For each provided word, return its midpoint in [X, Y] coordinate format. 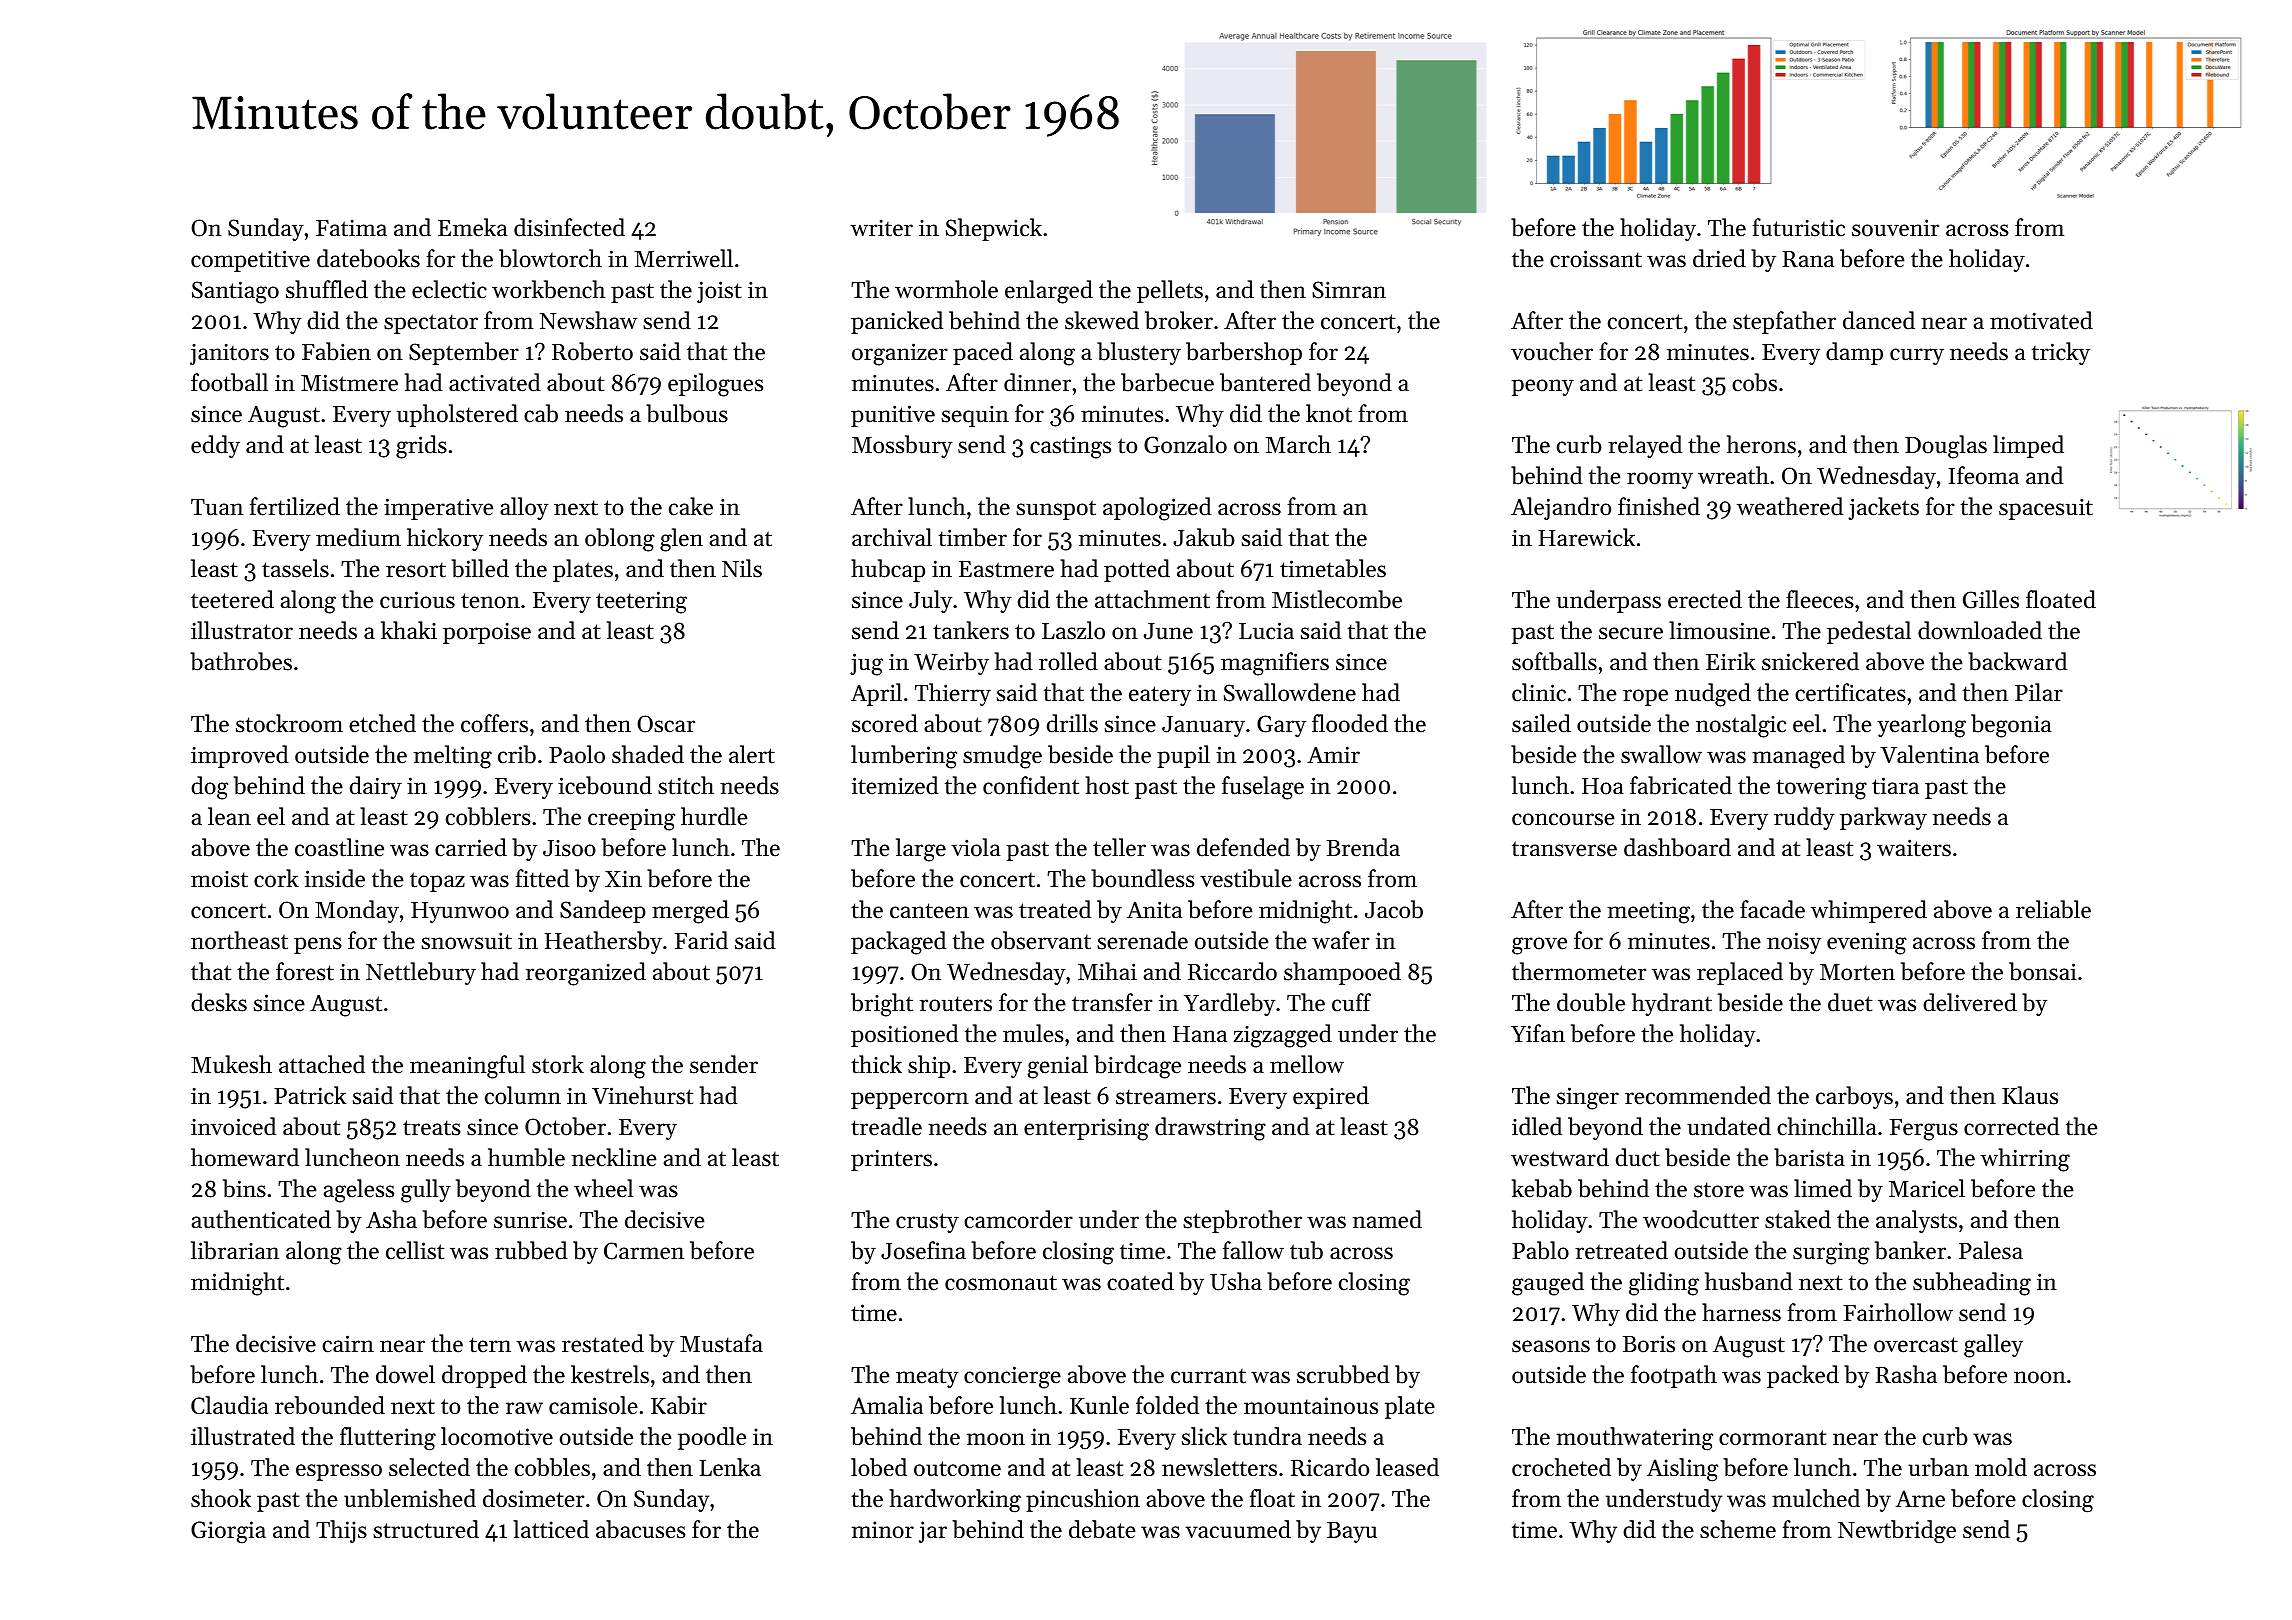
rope [1645, 697]
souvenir [1895, 228]
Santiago [235, 292]
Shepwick [994, 229]
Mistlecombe [1337, 599]
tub [1306, 1250]
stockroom [289, 723]
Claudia [229, 1405]
